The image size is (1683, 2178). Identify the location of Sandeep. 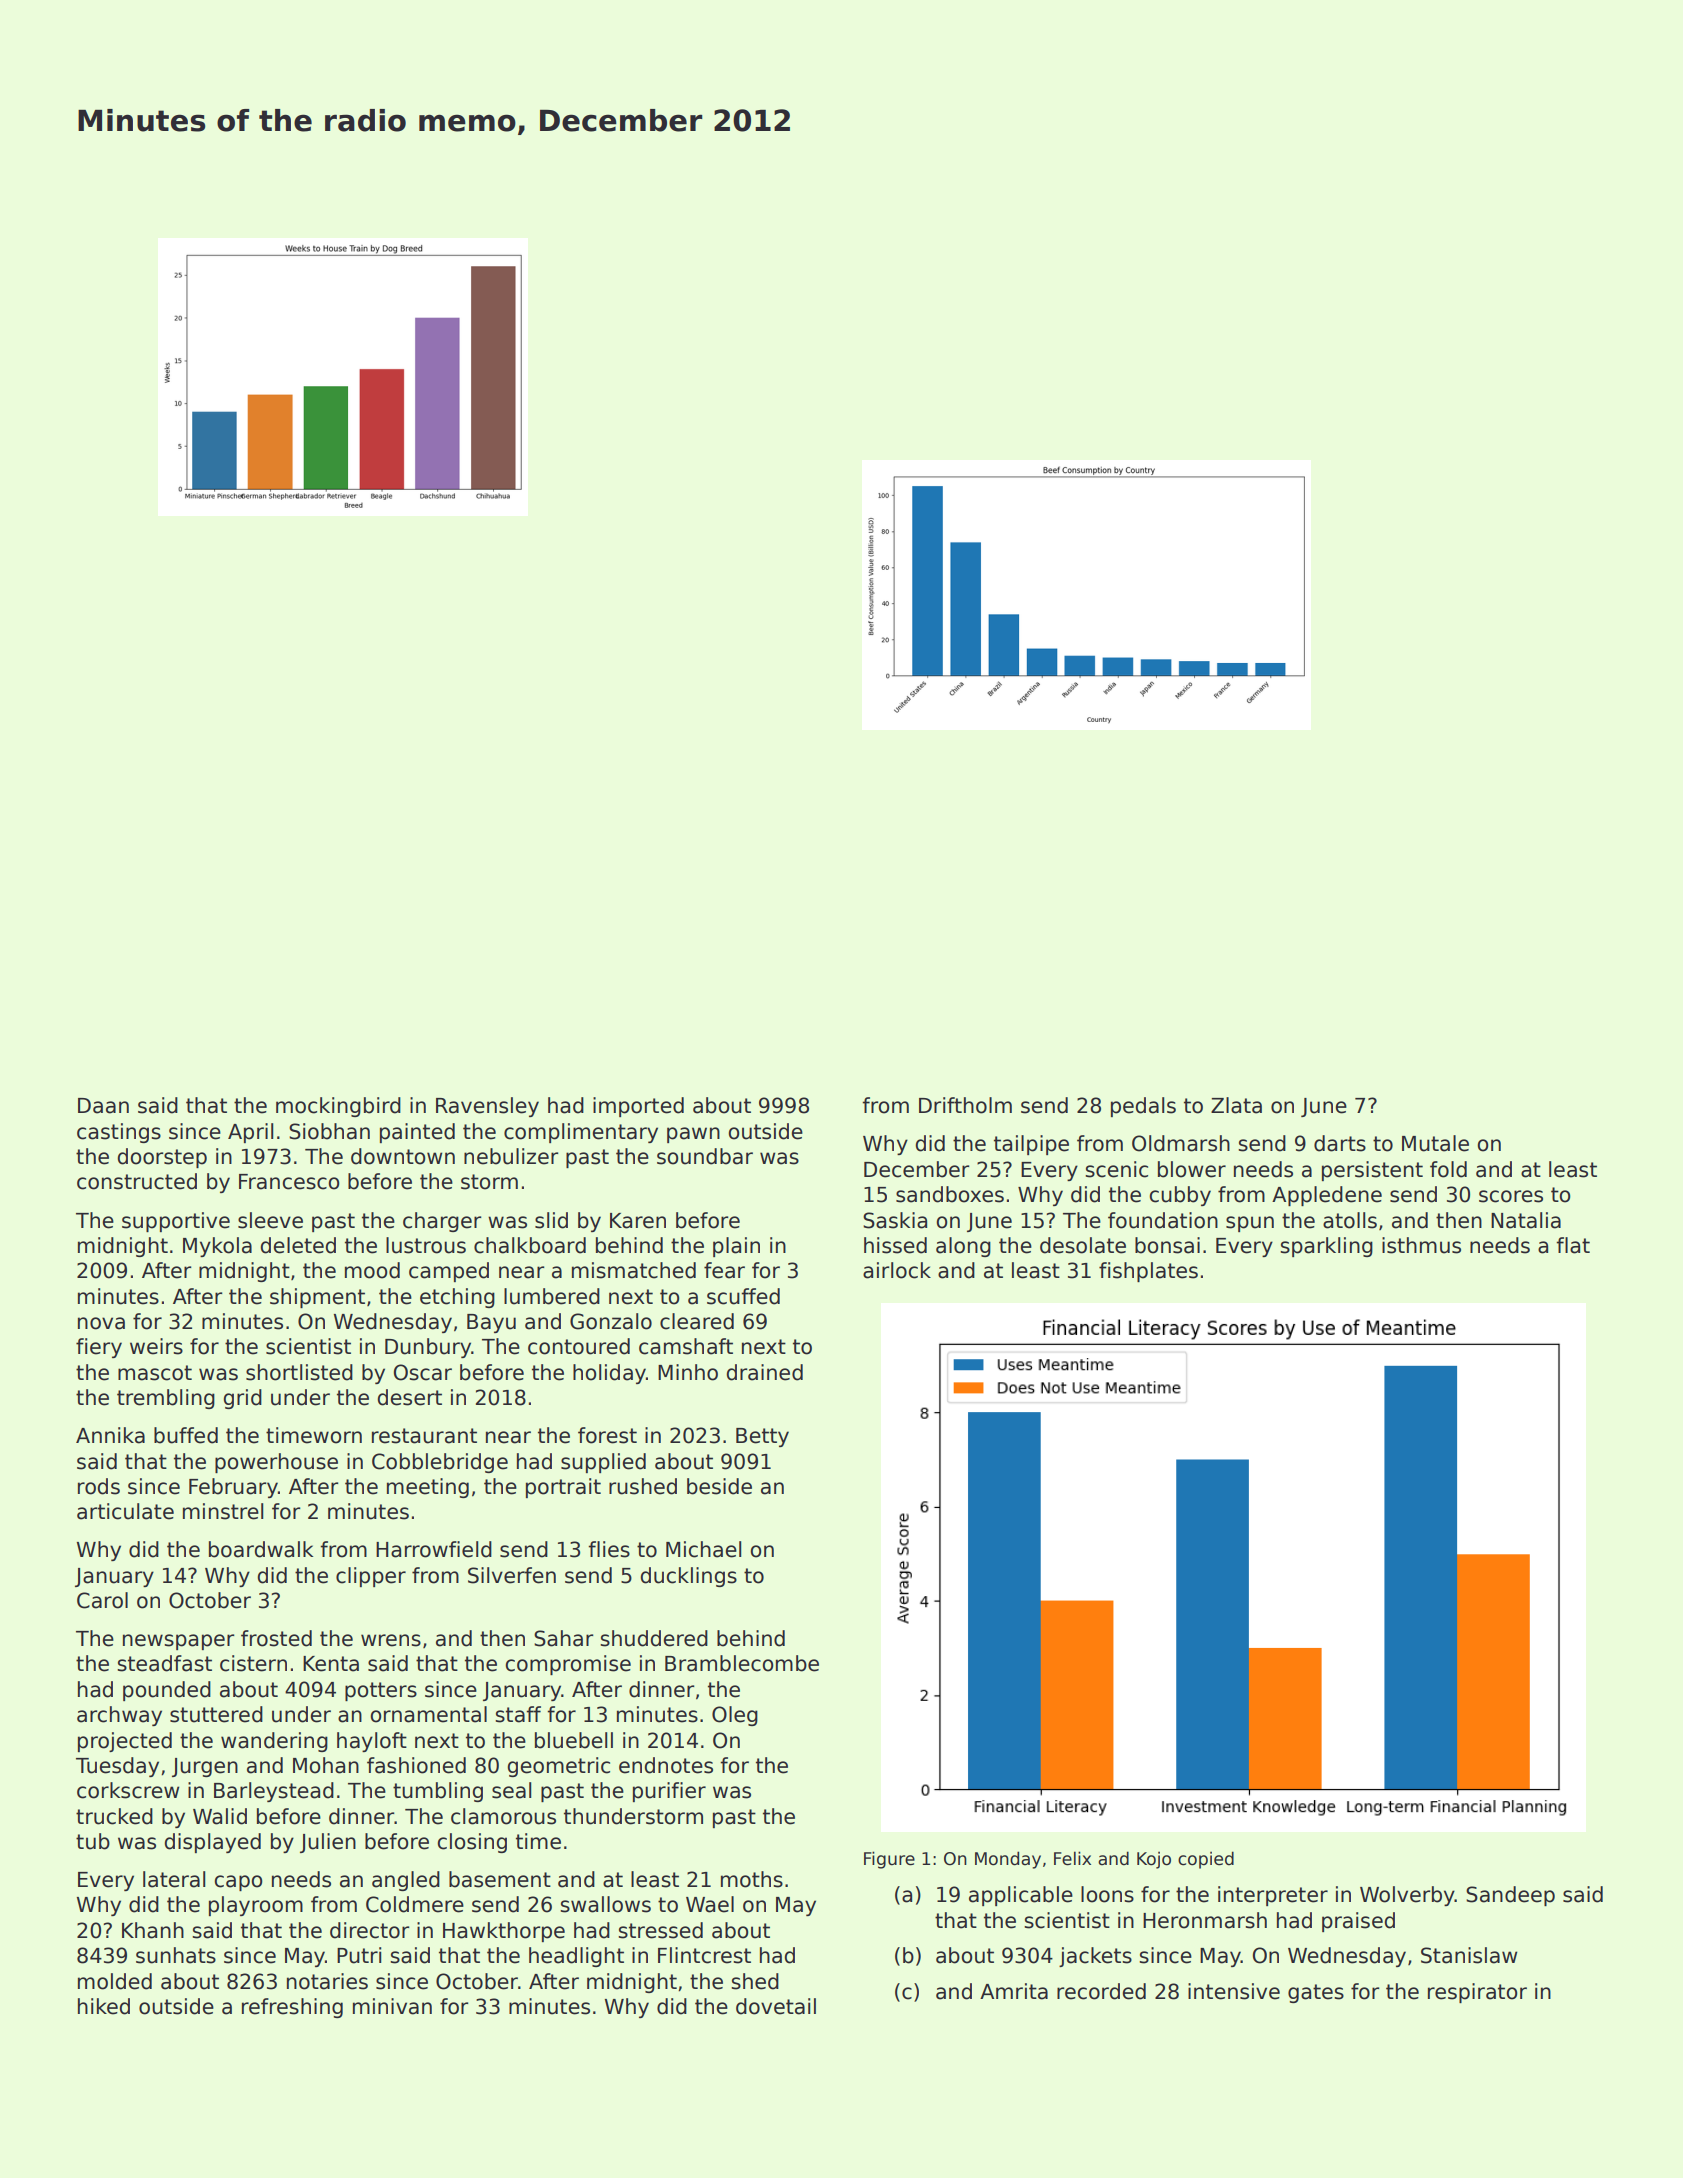
(1510, 1896).
